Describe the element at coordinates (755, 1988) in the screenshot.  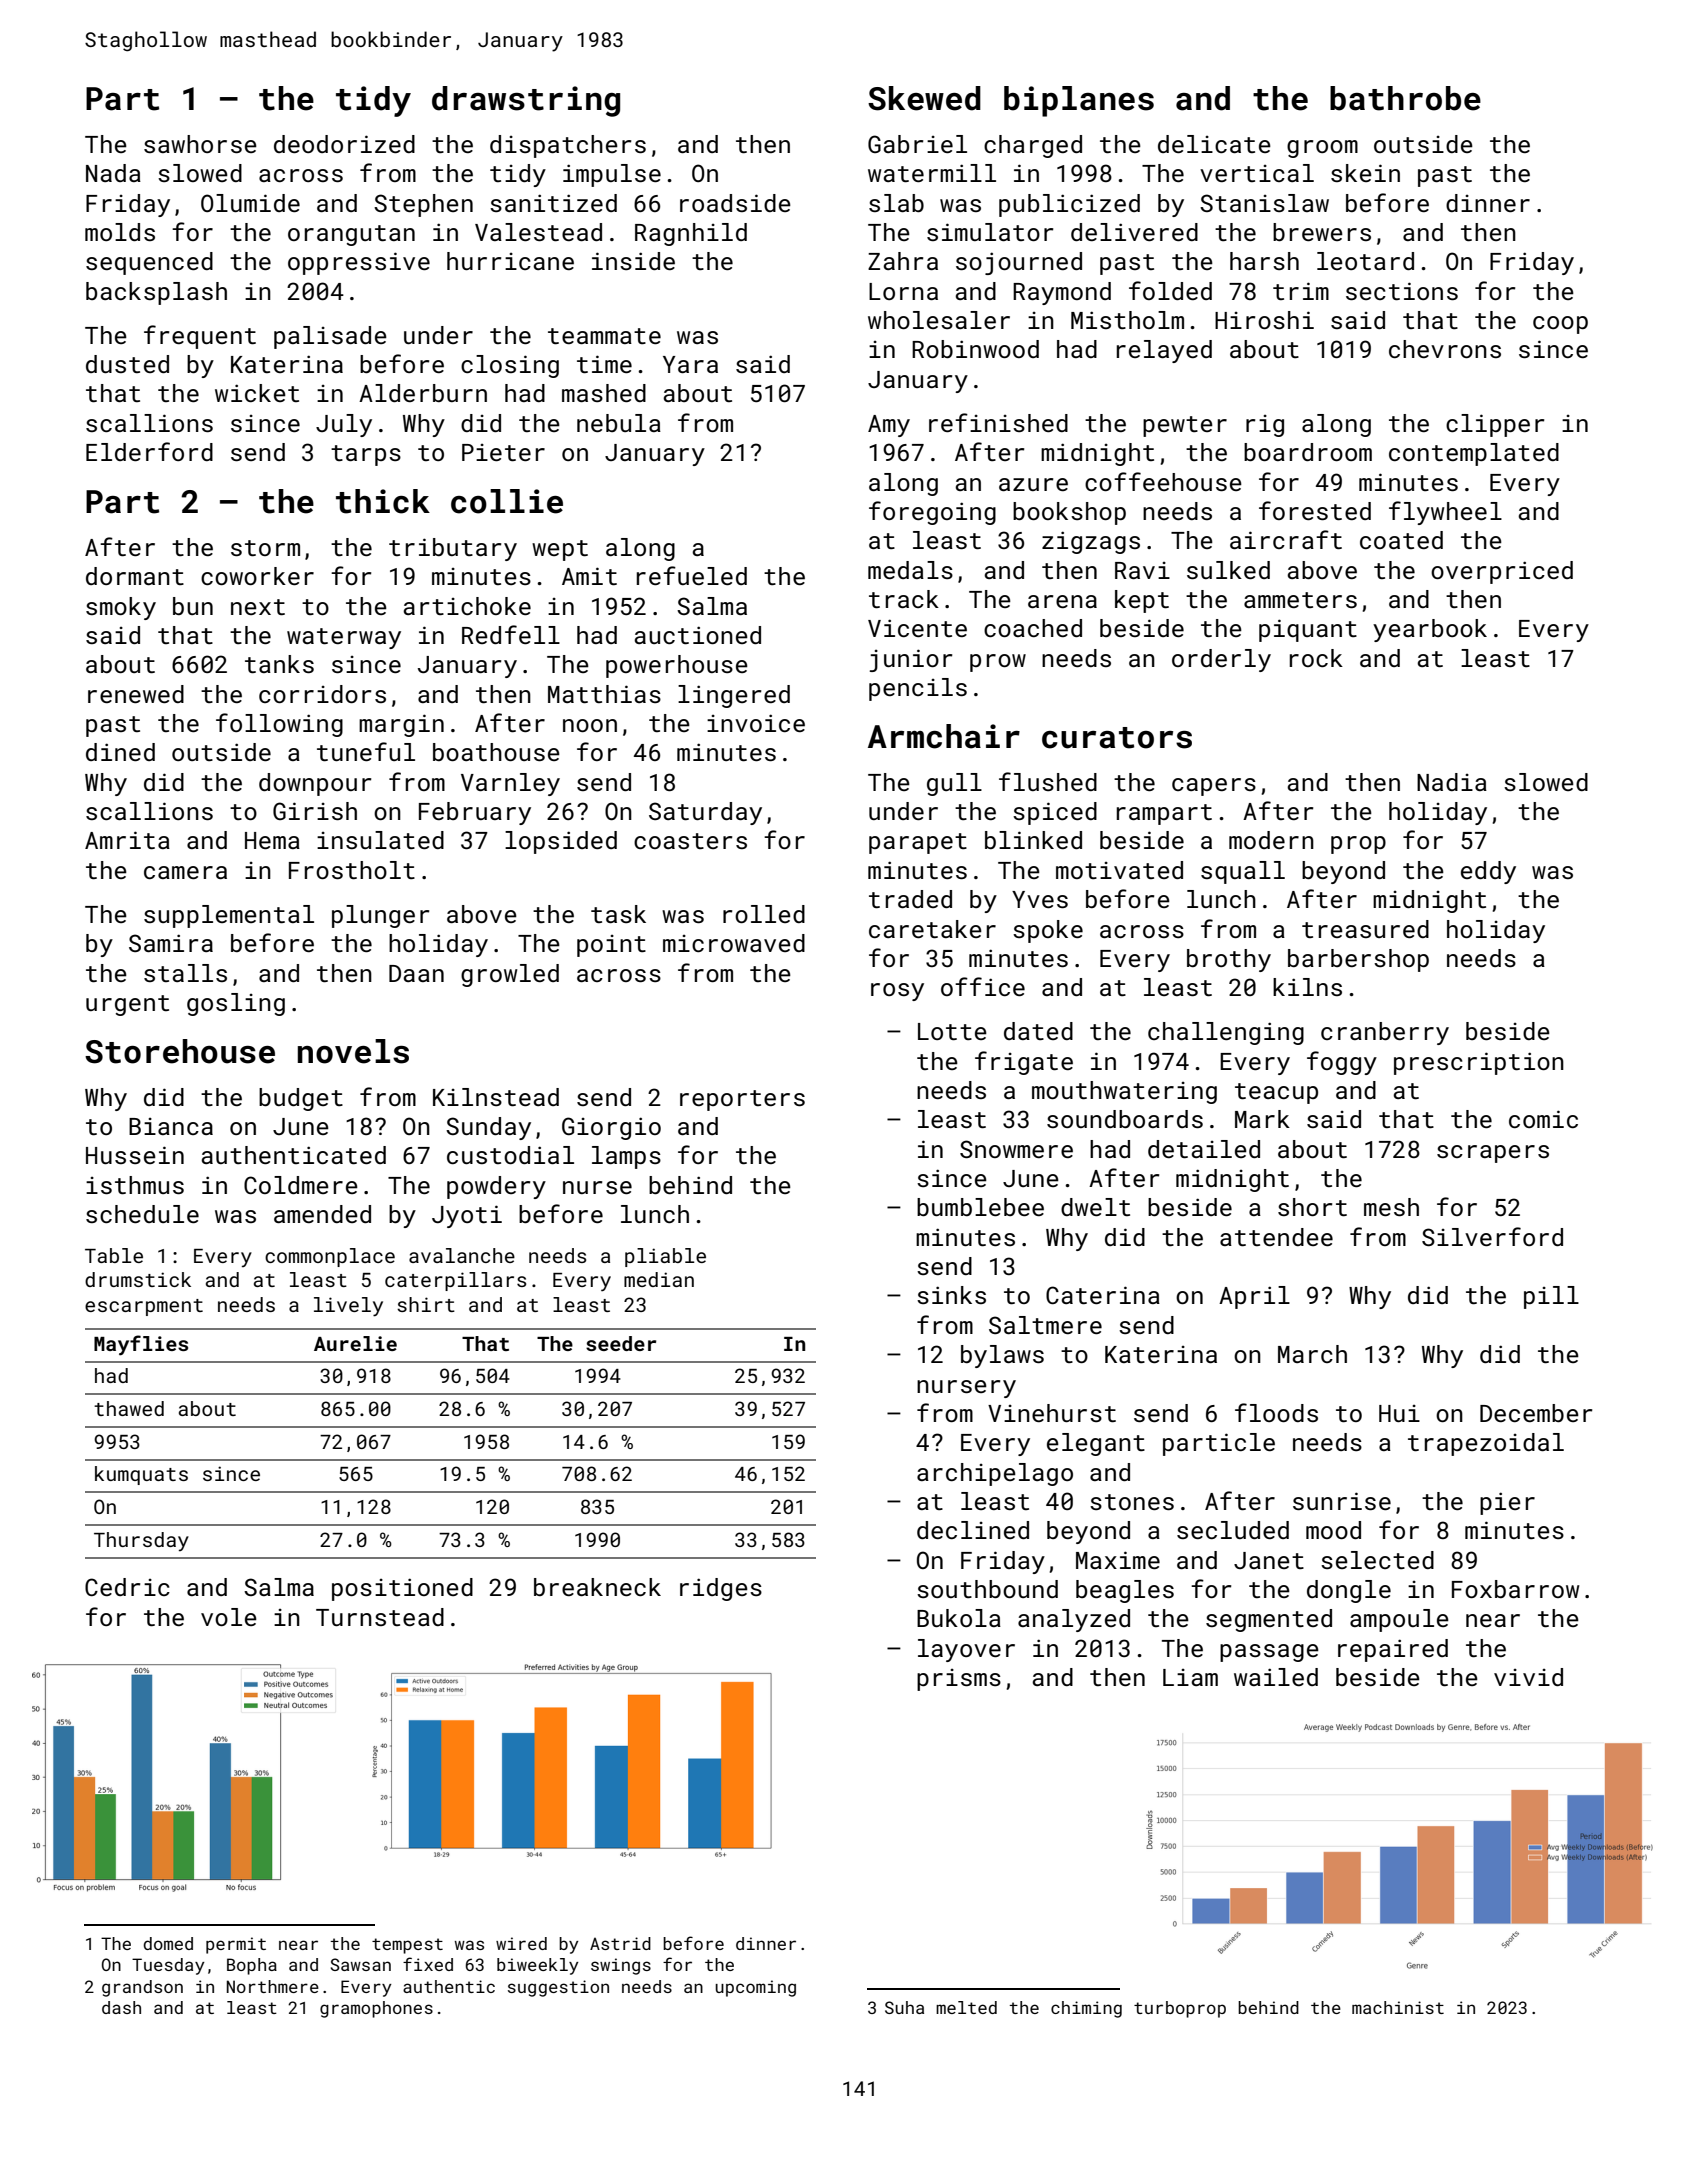
I see `upcoming` at that location.
